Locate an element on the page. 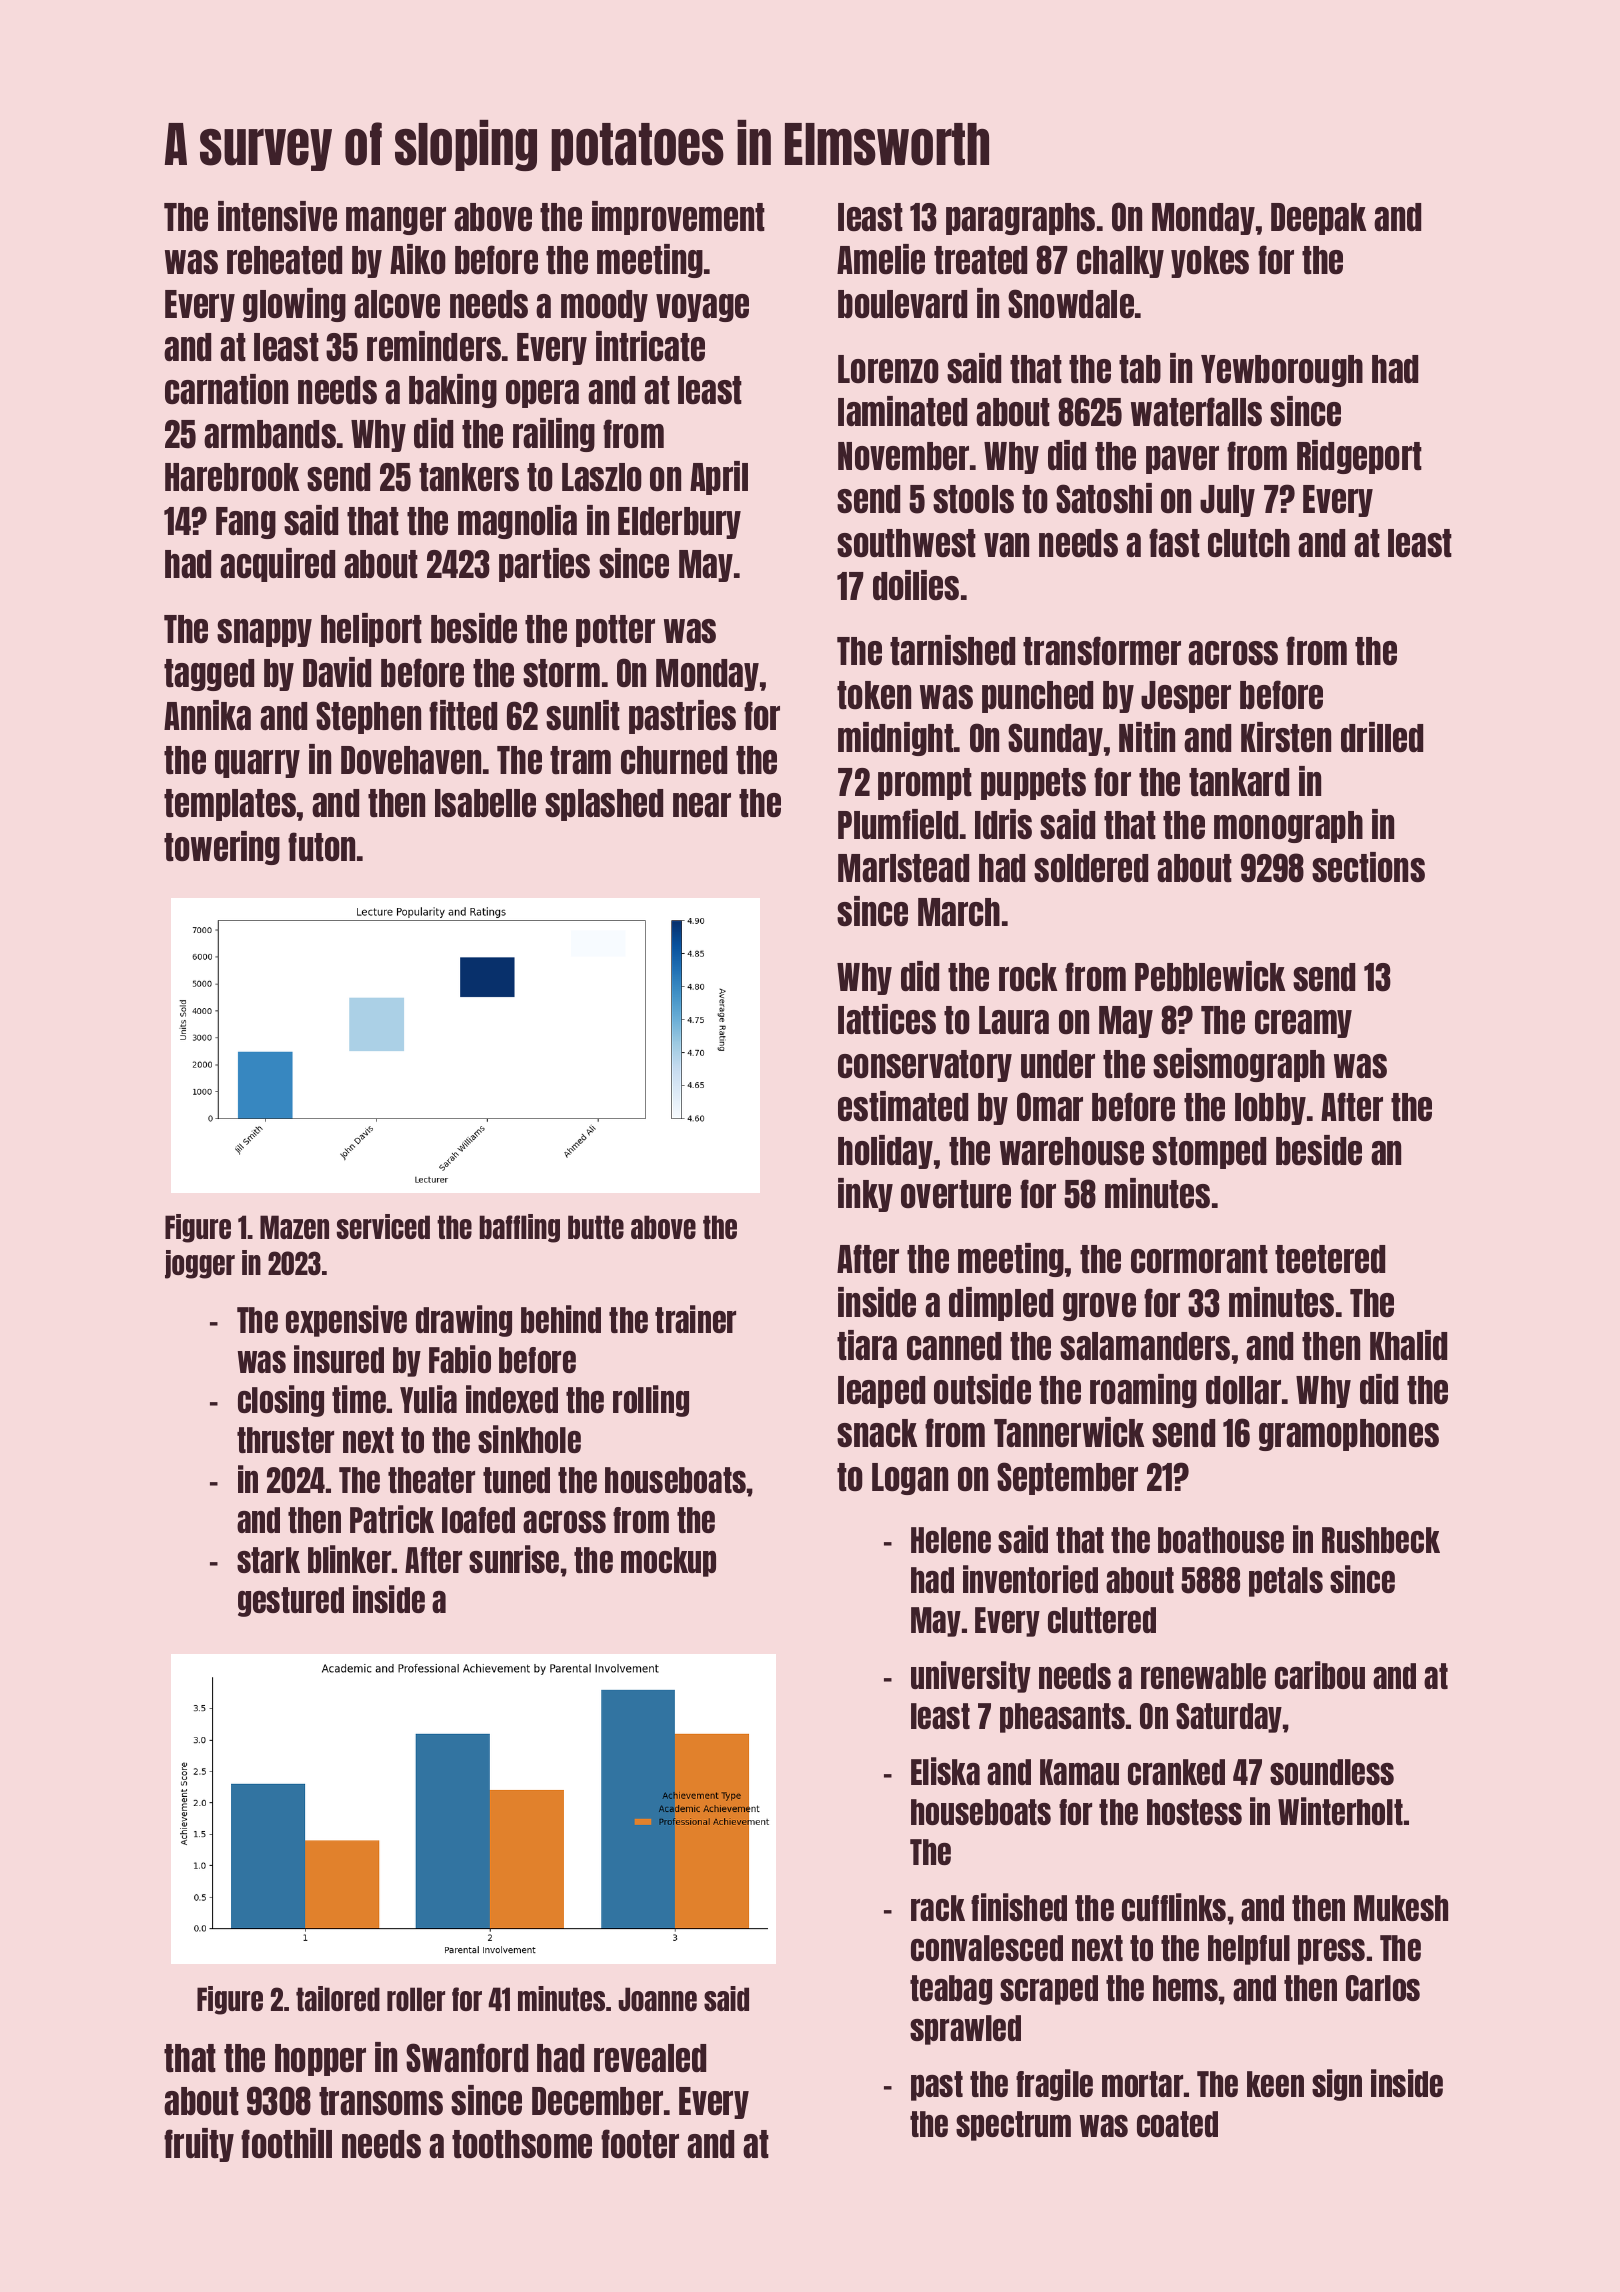 The width and height of the page is (1620, 2292). roller is located at coordinates (416, 1999).
